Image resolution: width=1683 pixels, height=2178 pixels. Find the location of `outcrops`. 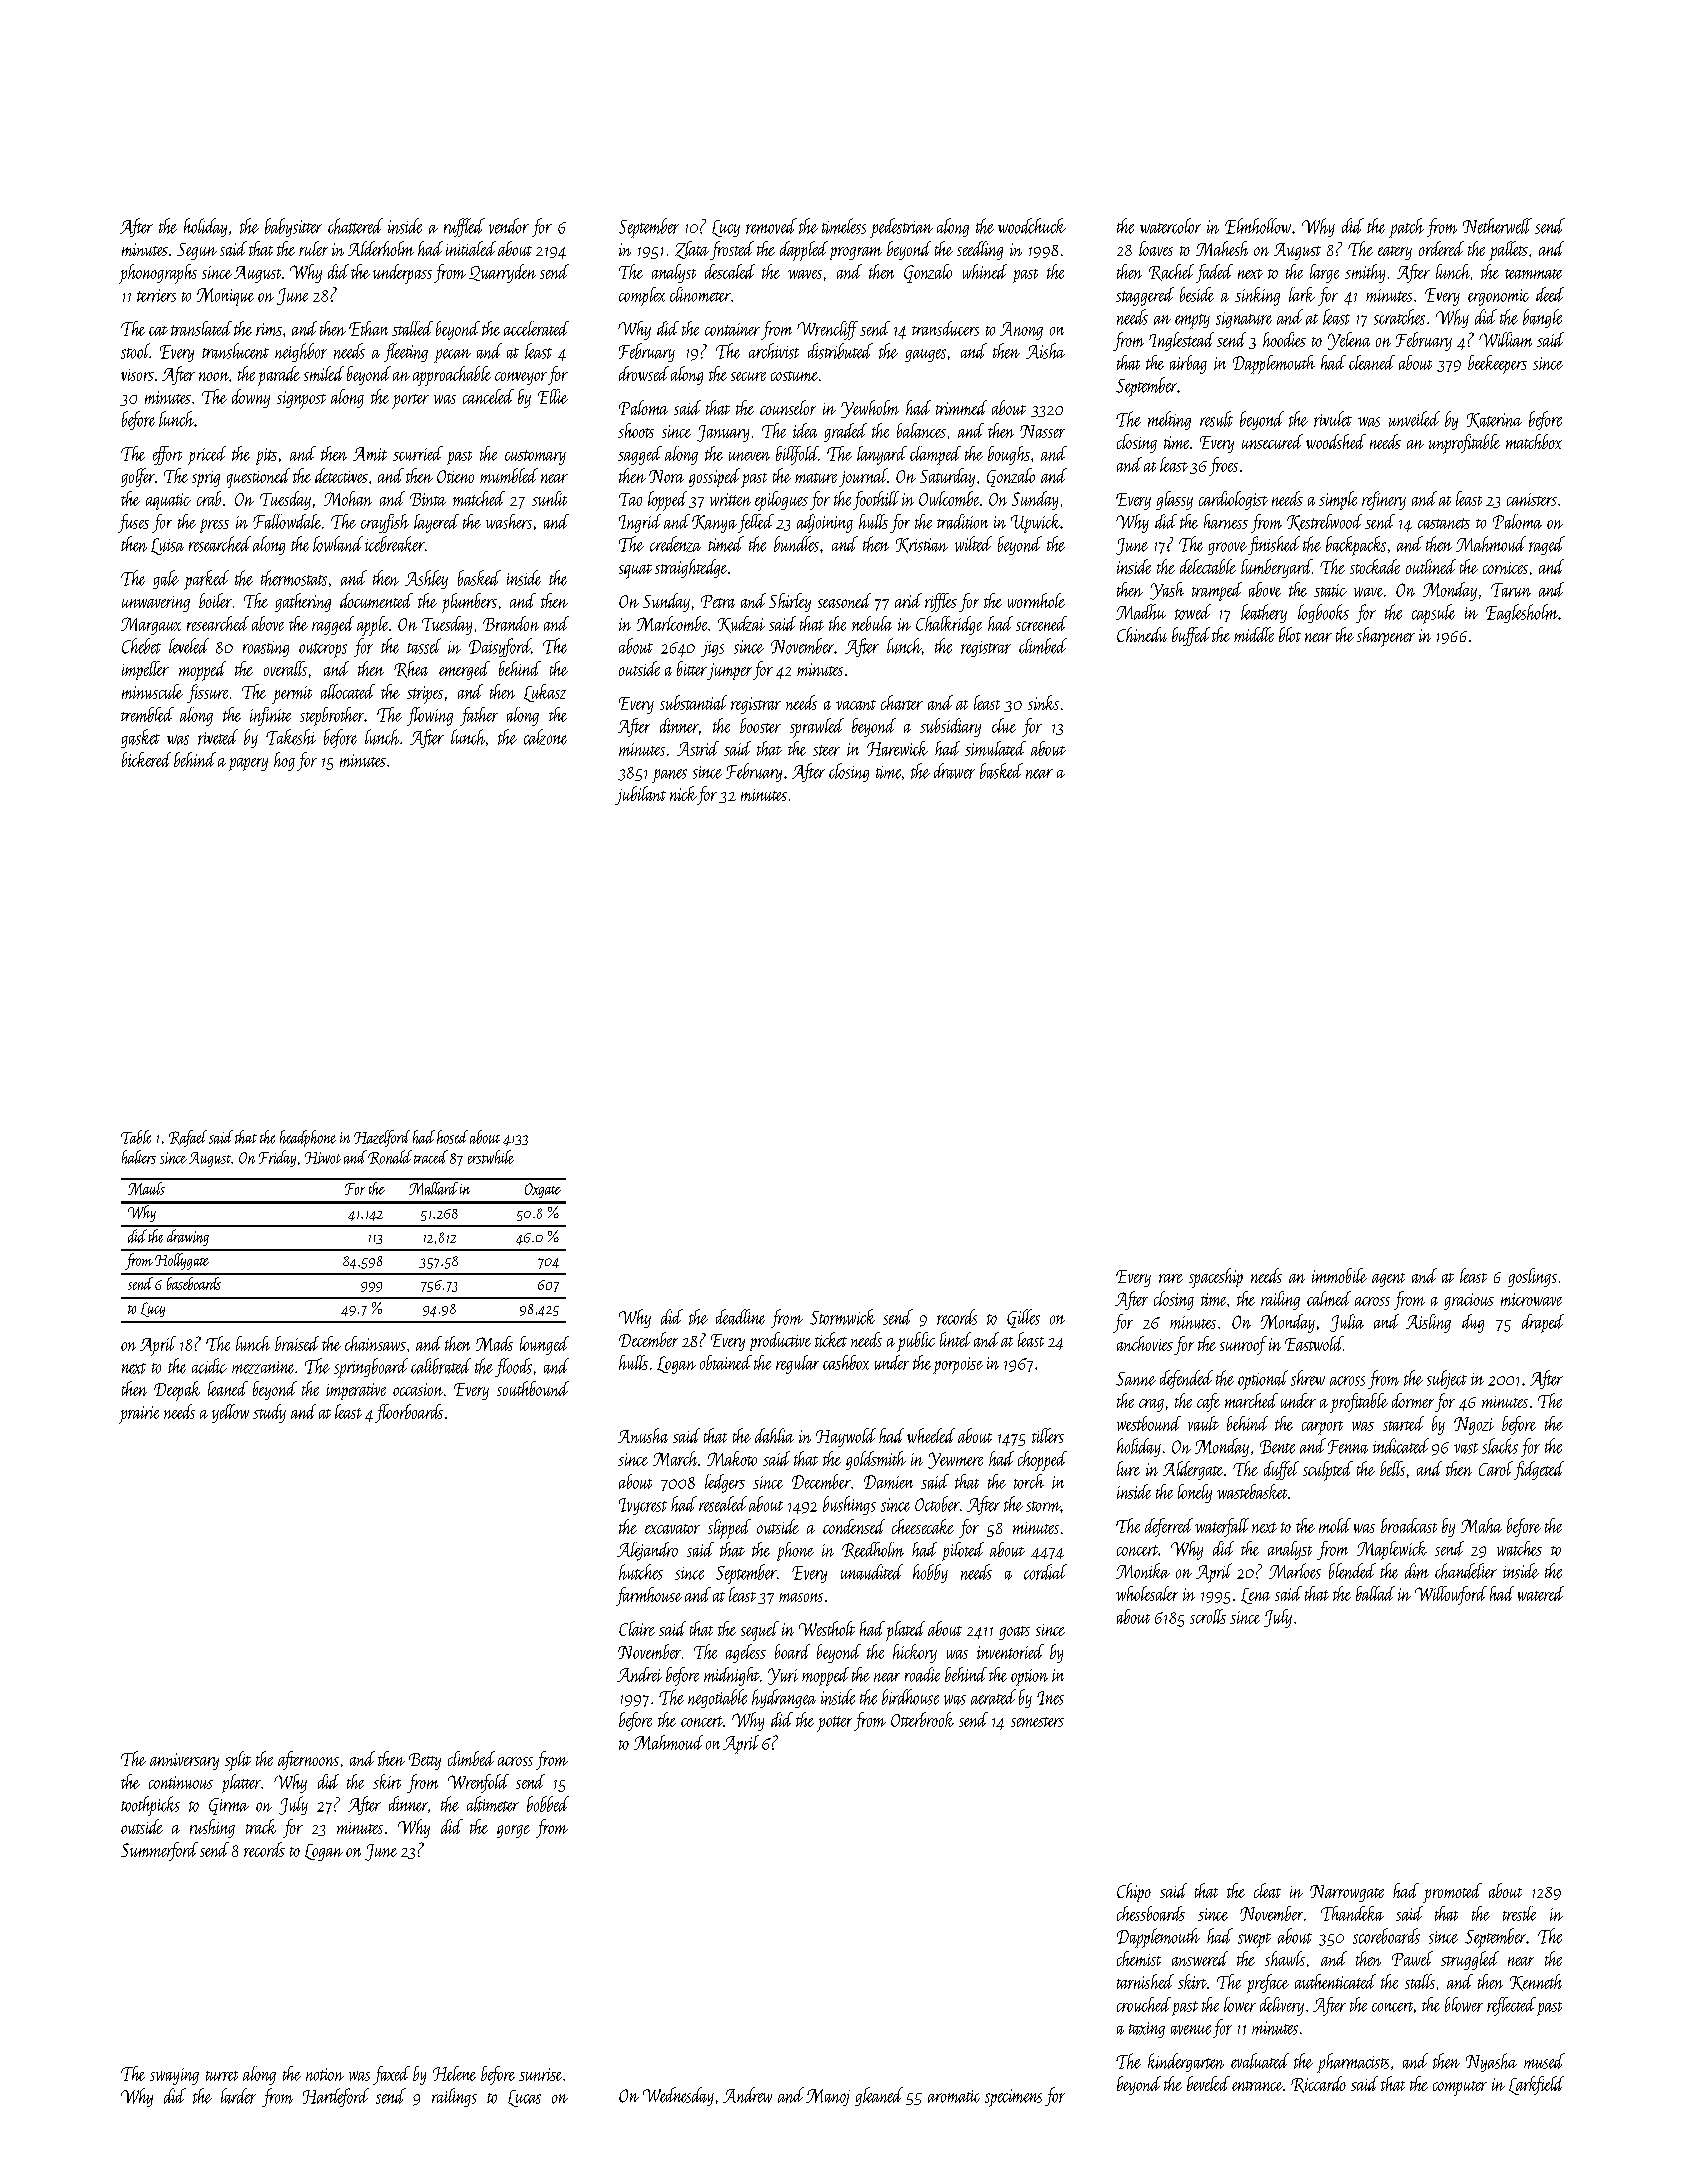

outcrops is located at coordinates (323, 650).
